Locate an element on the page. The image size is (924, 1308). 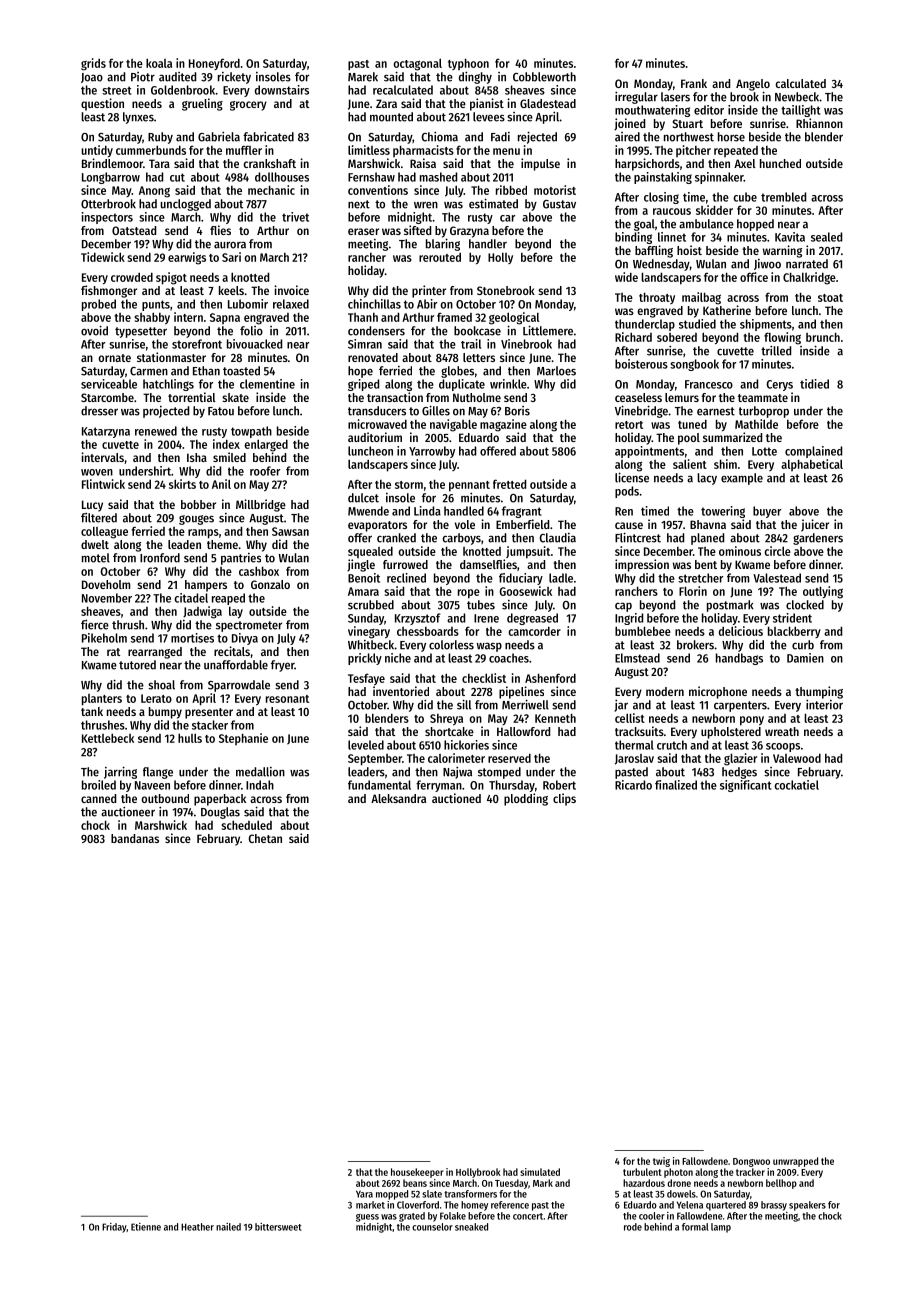
Ingrid is located at coordinates (629, 619).
